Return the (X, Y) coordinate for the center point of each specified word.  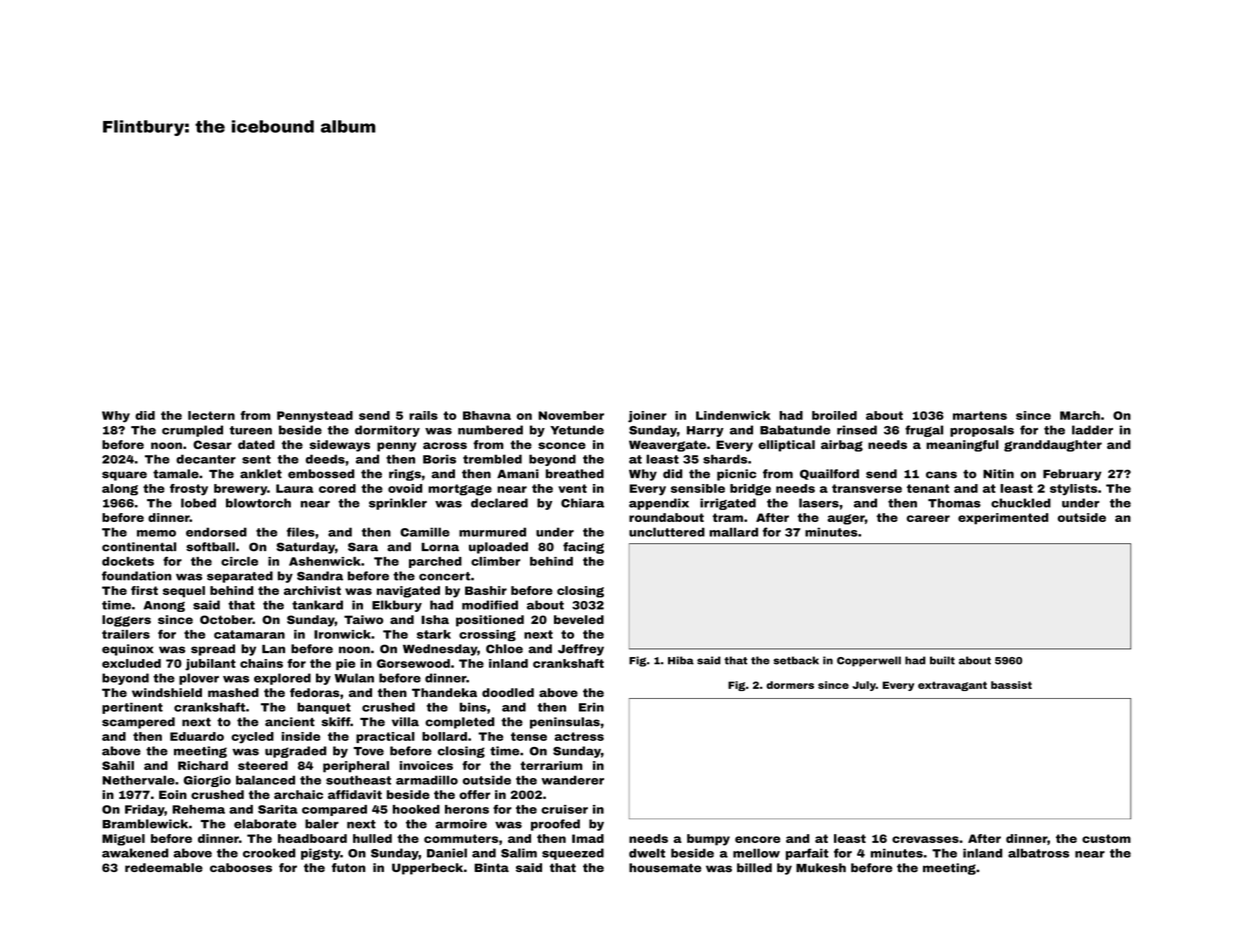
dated (256, 444)
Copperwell (869, 661)
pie (345, 664)
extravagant (952, 686)
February (1072, 475)
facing (583, 548)
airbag (842, 446)
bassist (1011, 685)
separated (240, 577)
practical (385, 737)
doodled (508, 692)
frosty (189, 490)
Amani (518, 474)
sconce (562, 445)
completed (459, 723)
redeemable (164, 867)
